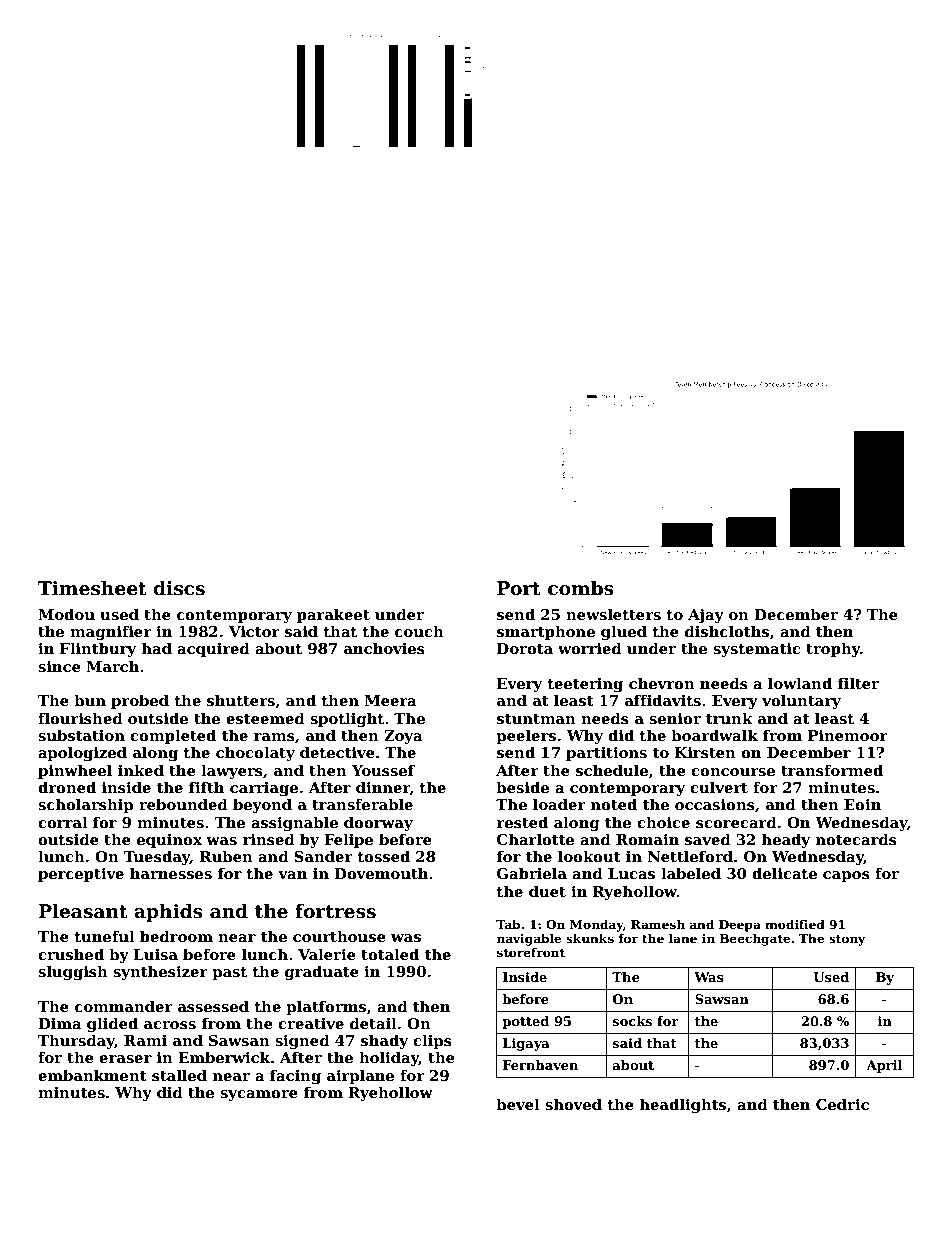 The image size is (952, 1233). I want to click on discs, so click(179, 588).
